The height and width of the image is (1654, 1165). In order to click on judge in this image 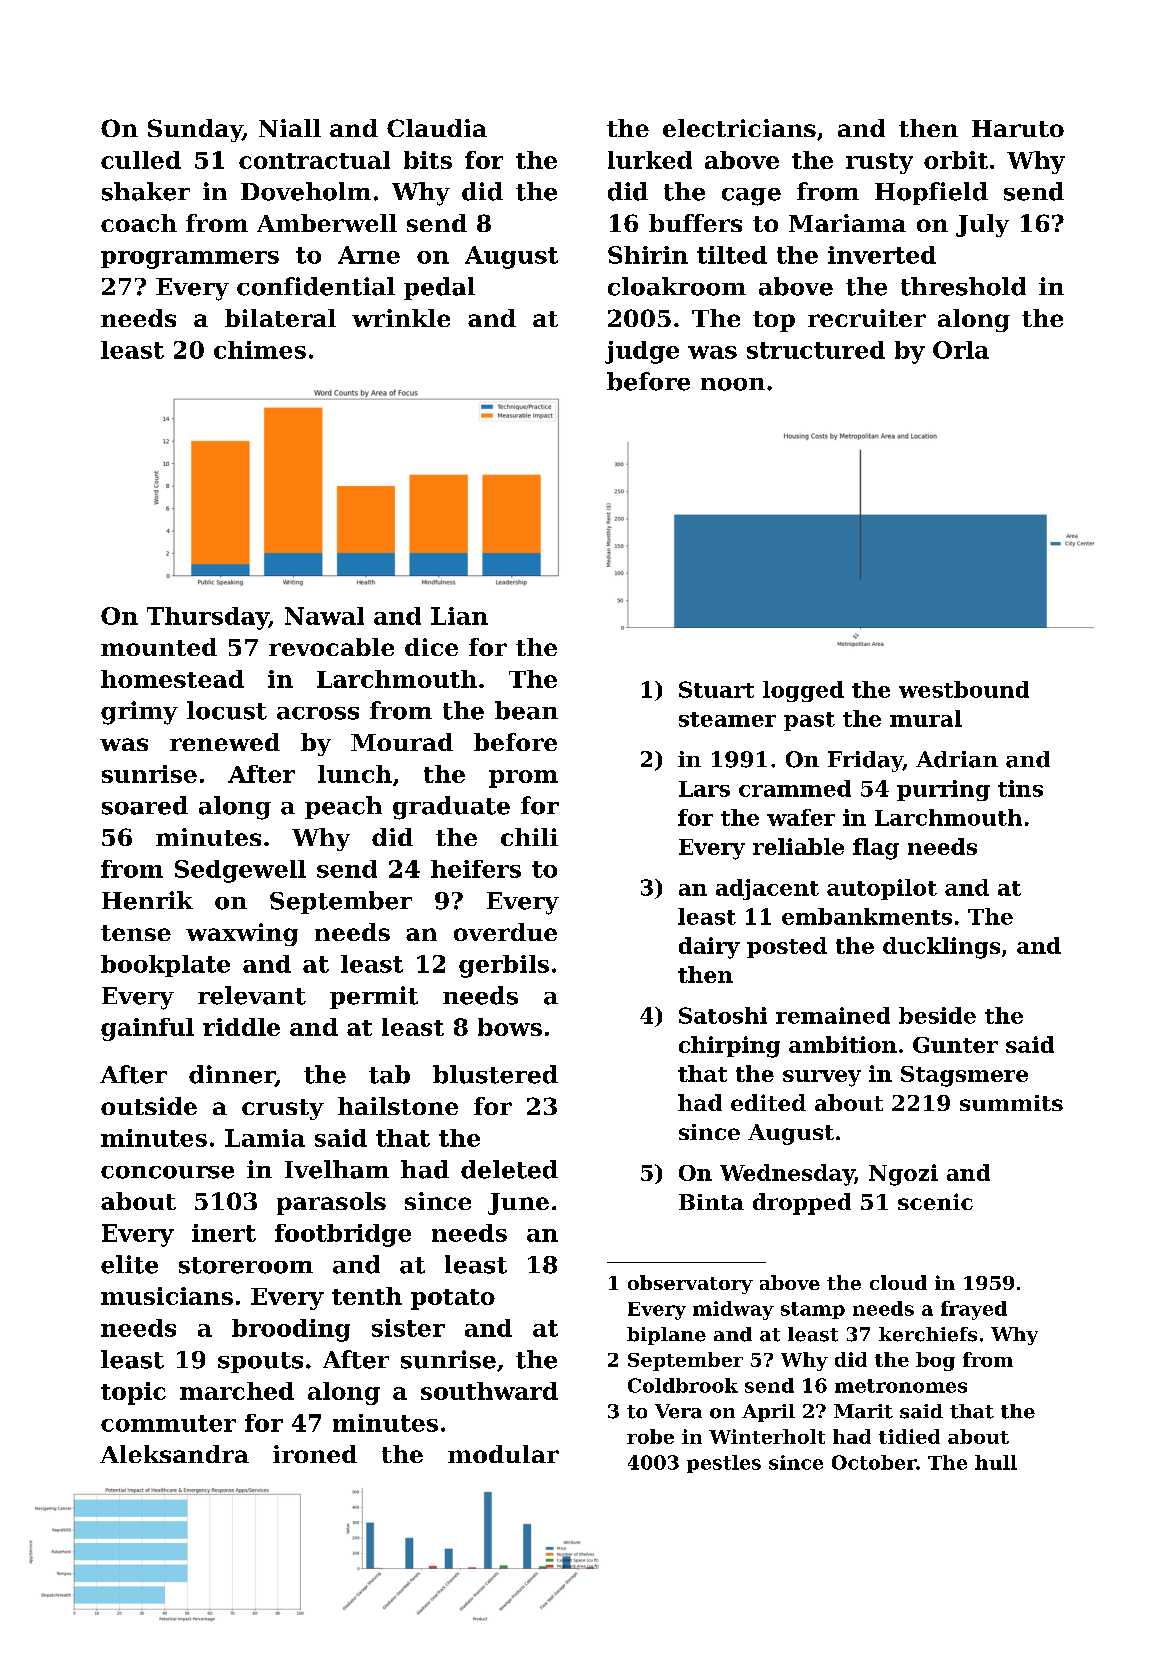, I will do `click(642, 352)`.
